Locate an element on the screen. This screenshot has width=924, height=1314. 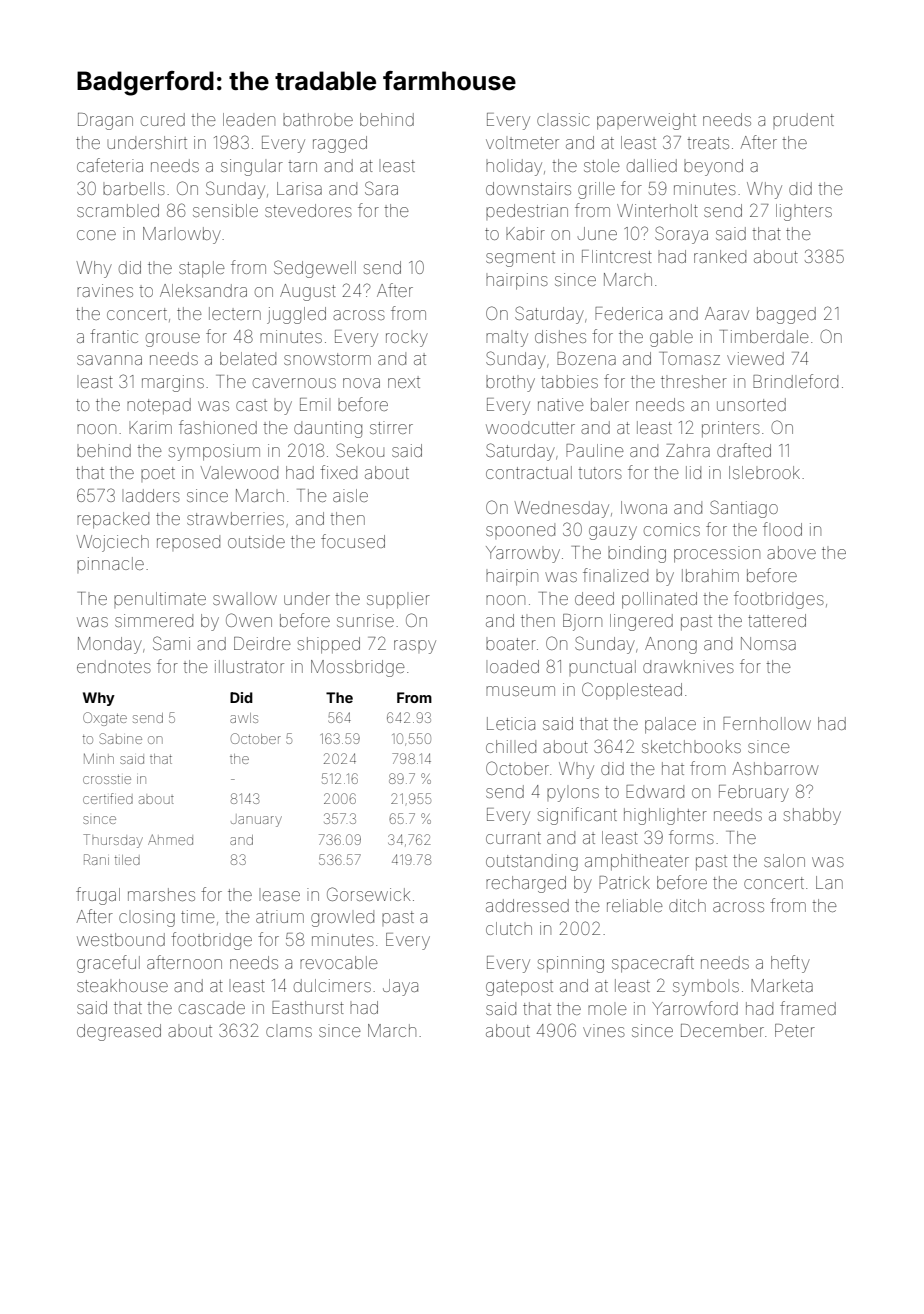
supplier is located at coordinates (398, 600).
